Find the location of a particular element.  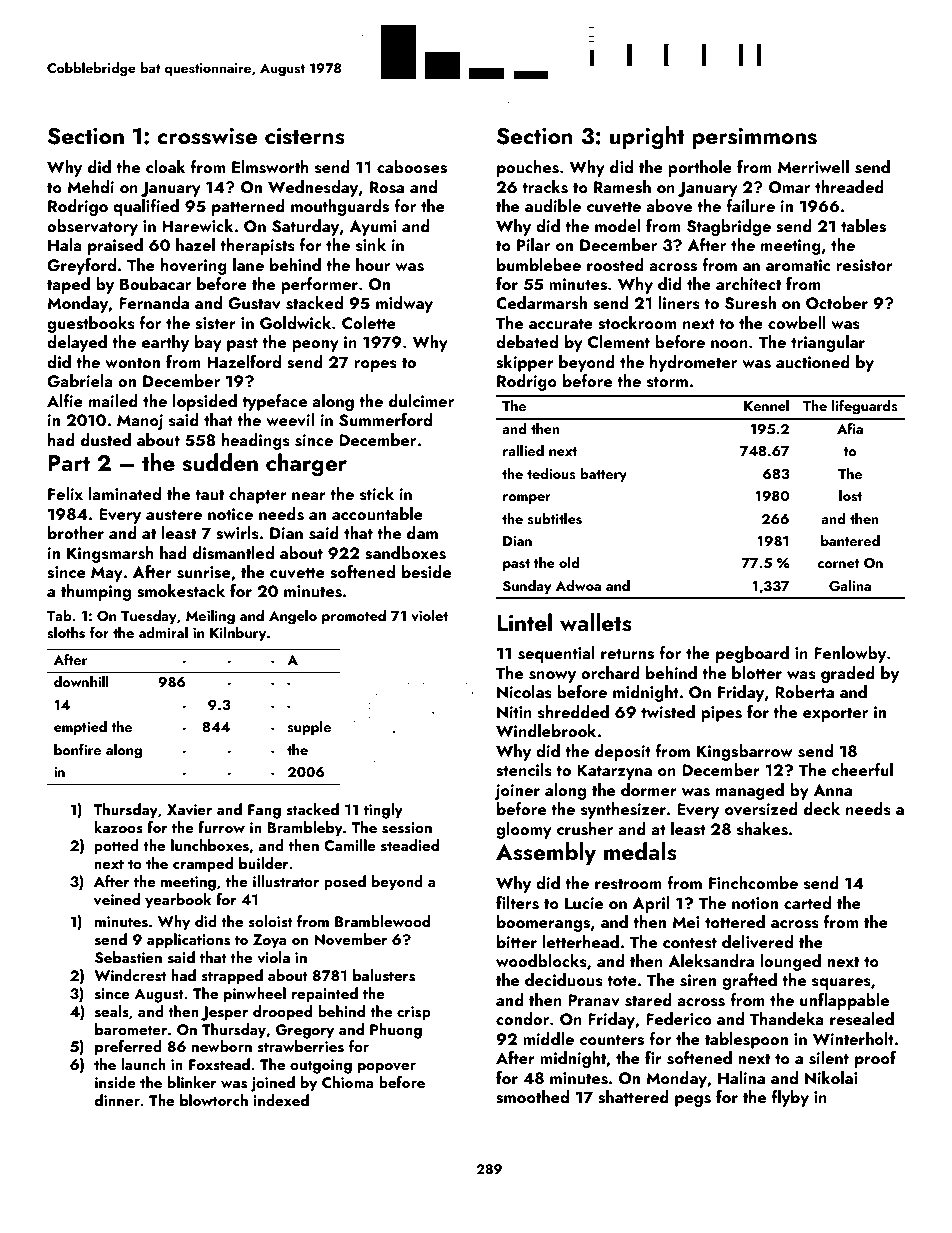

inside is located at coordinates (115, 1082).
